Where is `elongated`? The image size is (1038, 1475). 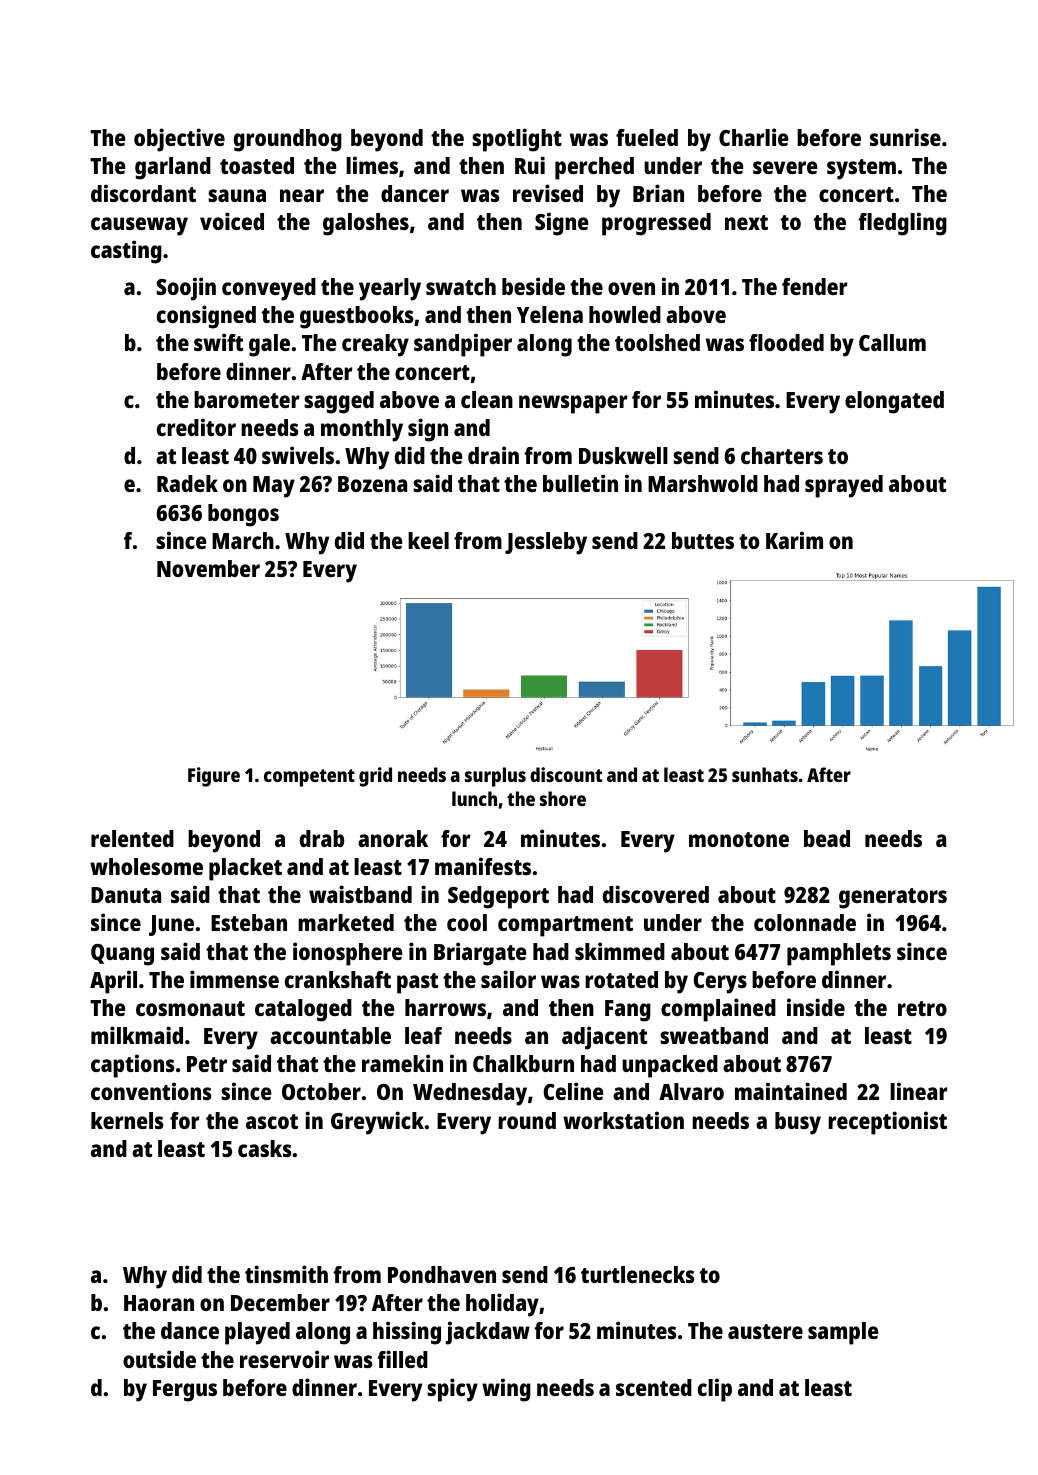 elongated is located at coordinates (894, 402).
